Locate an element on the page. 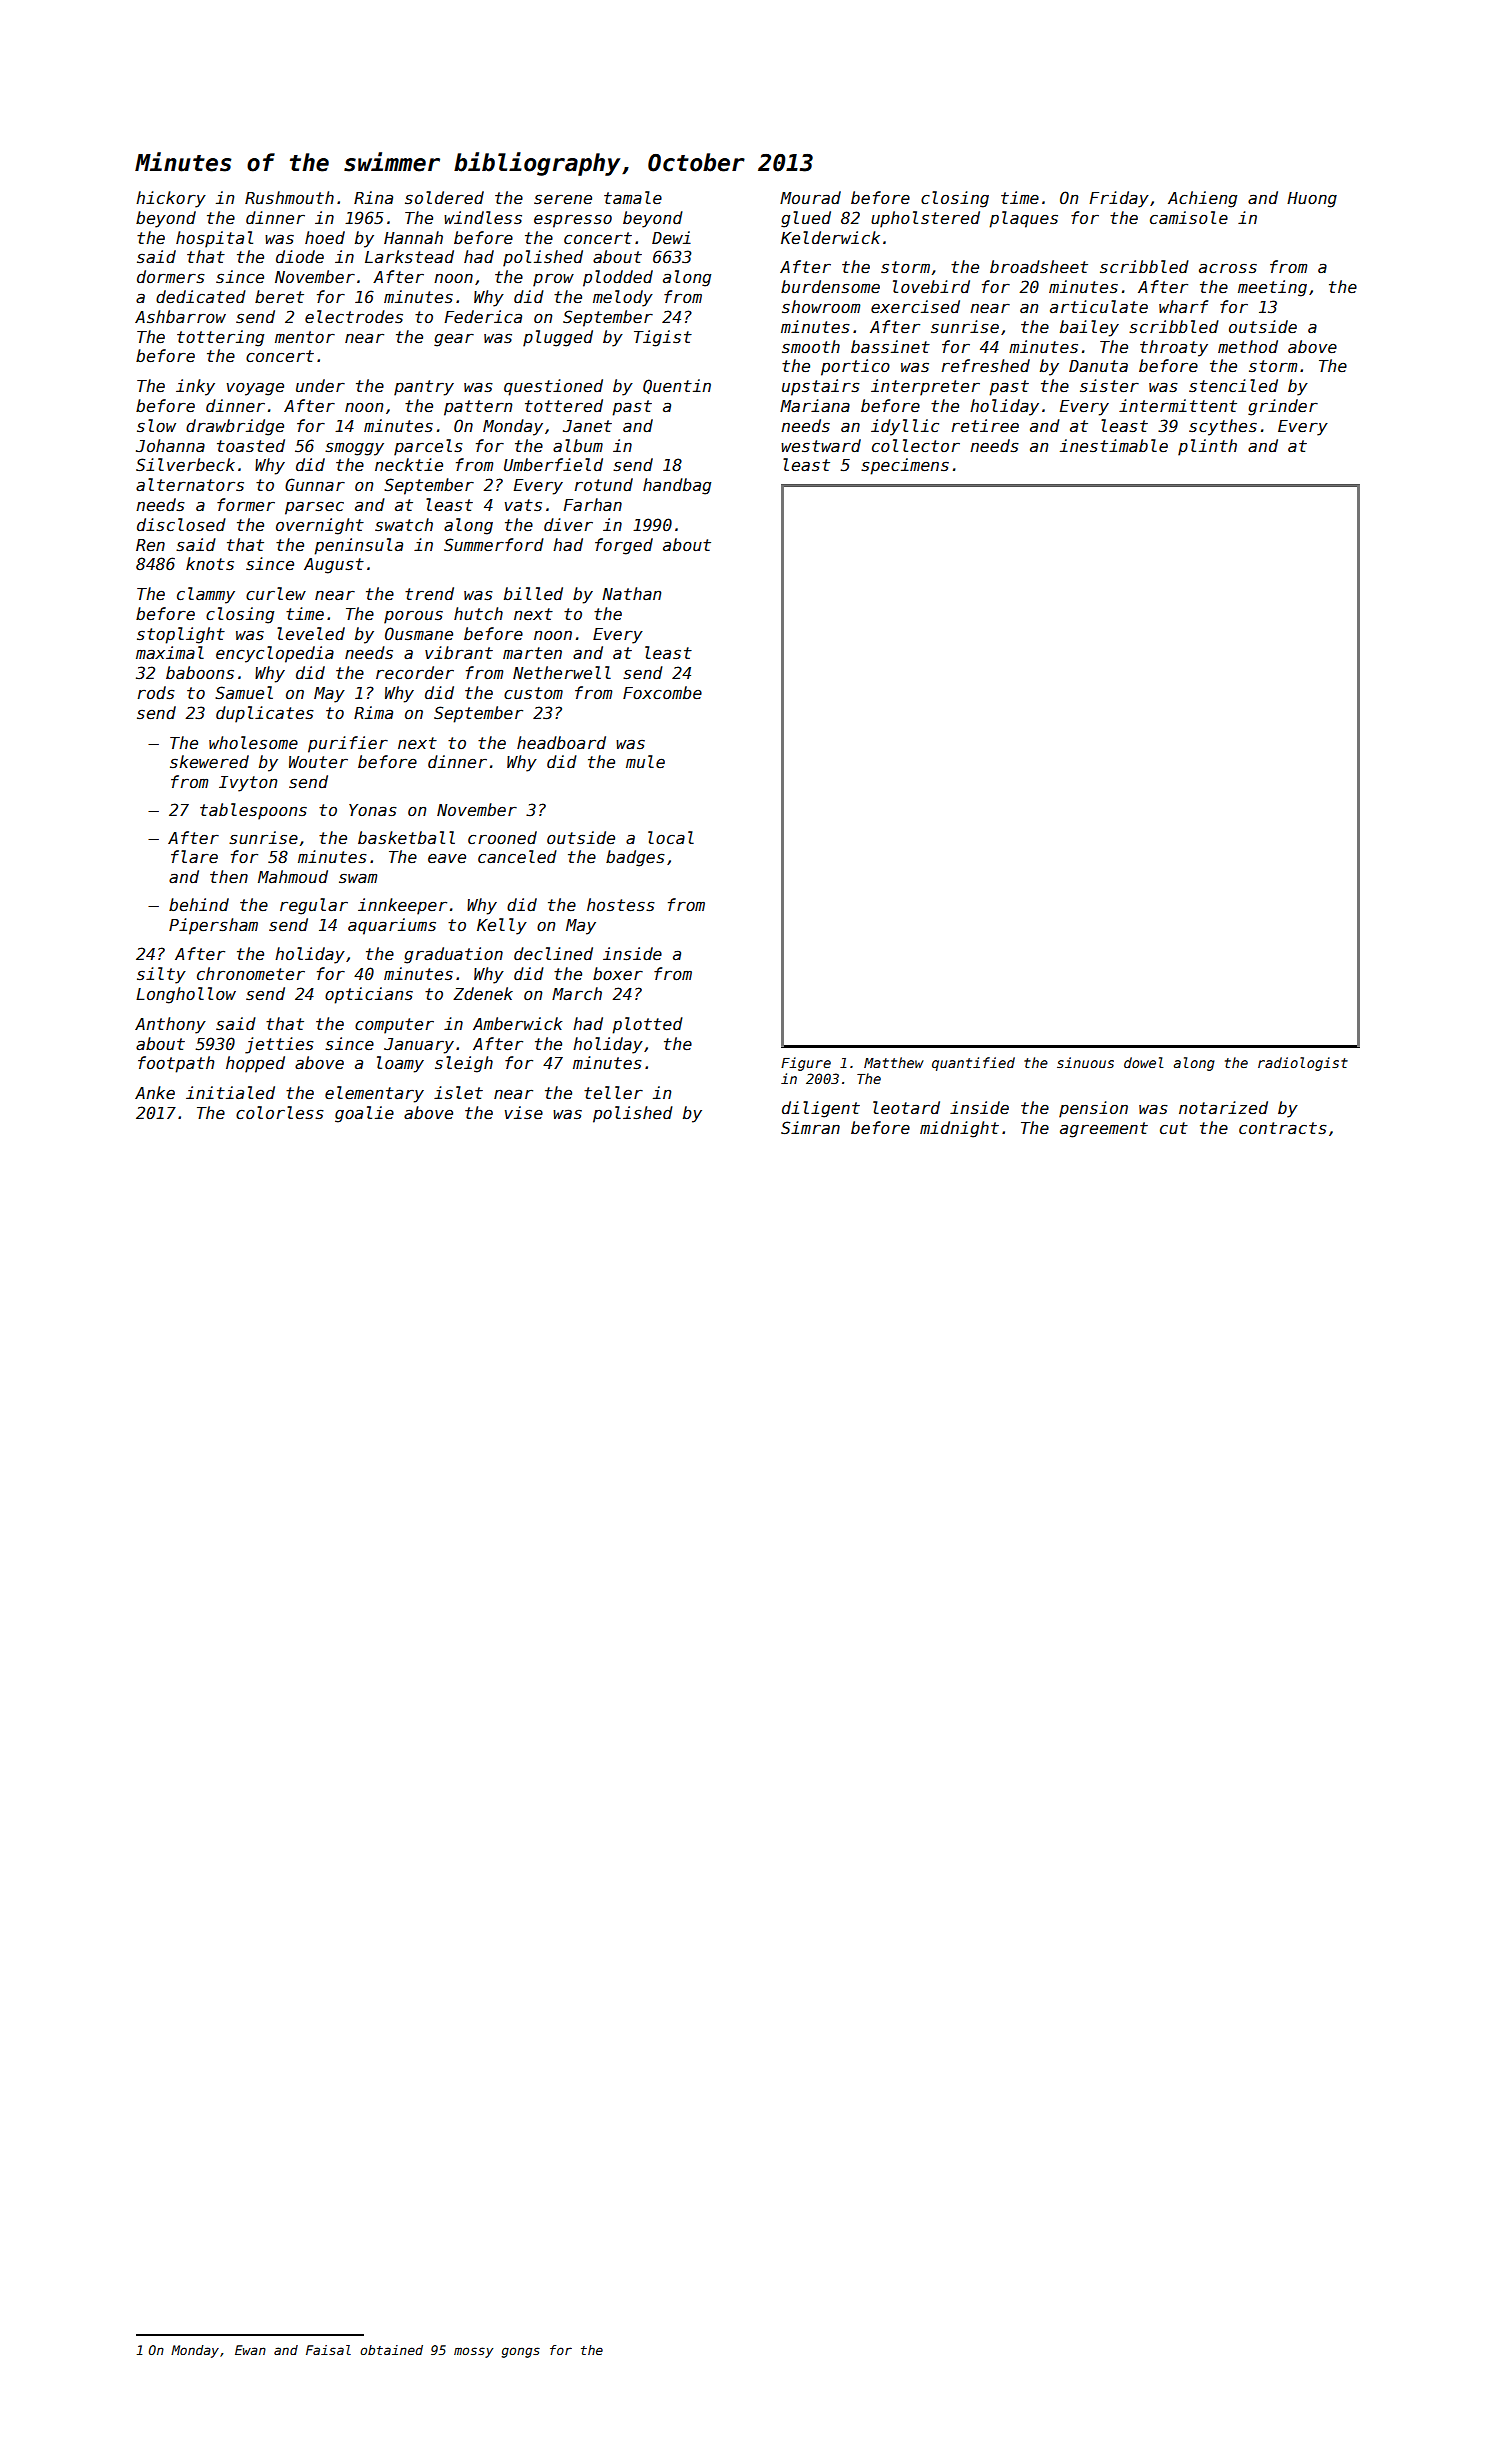 The image size is (1496, 2464). badges is located at coordinates (635, 858).
